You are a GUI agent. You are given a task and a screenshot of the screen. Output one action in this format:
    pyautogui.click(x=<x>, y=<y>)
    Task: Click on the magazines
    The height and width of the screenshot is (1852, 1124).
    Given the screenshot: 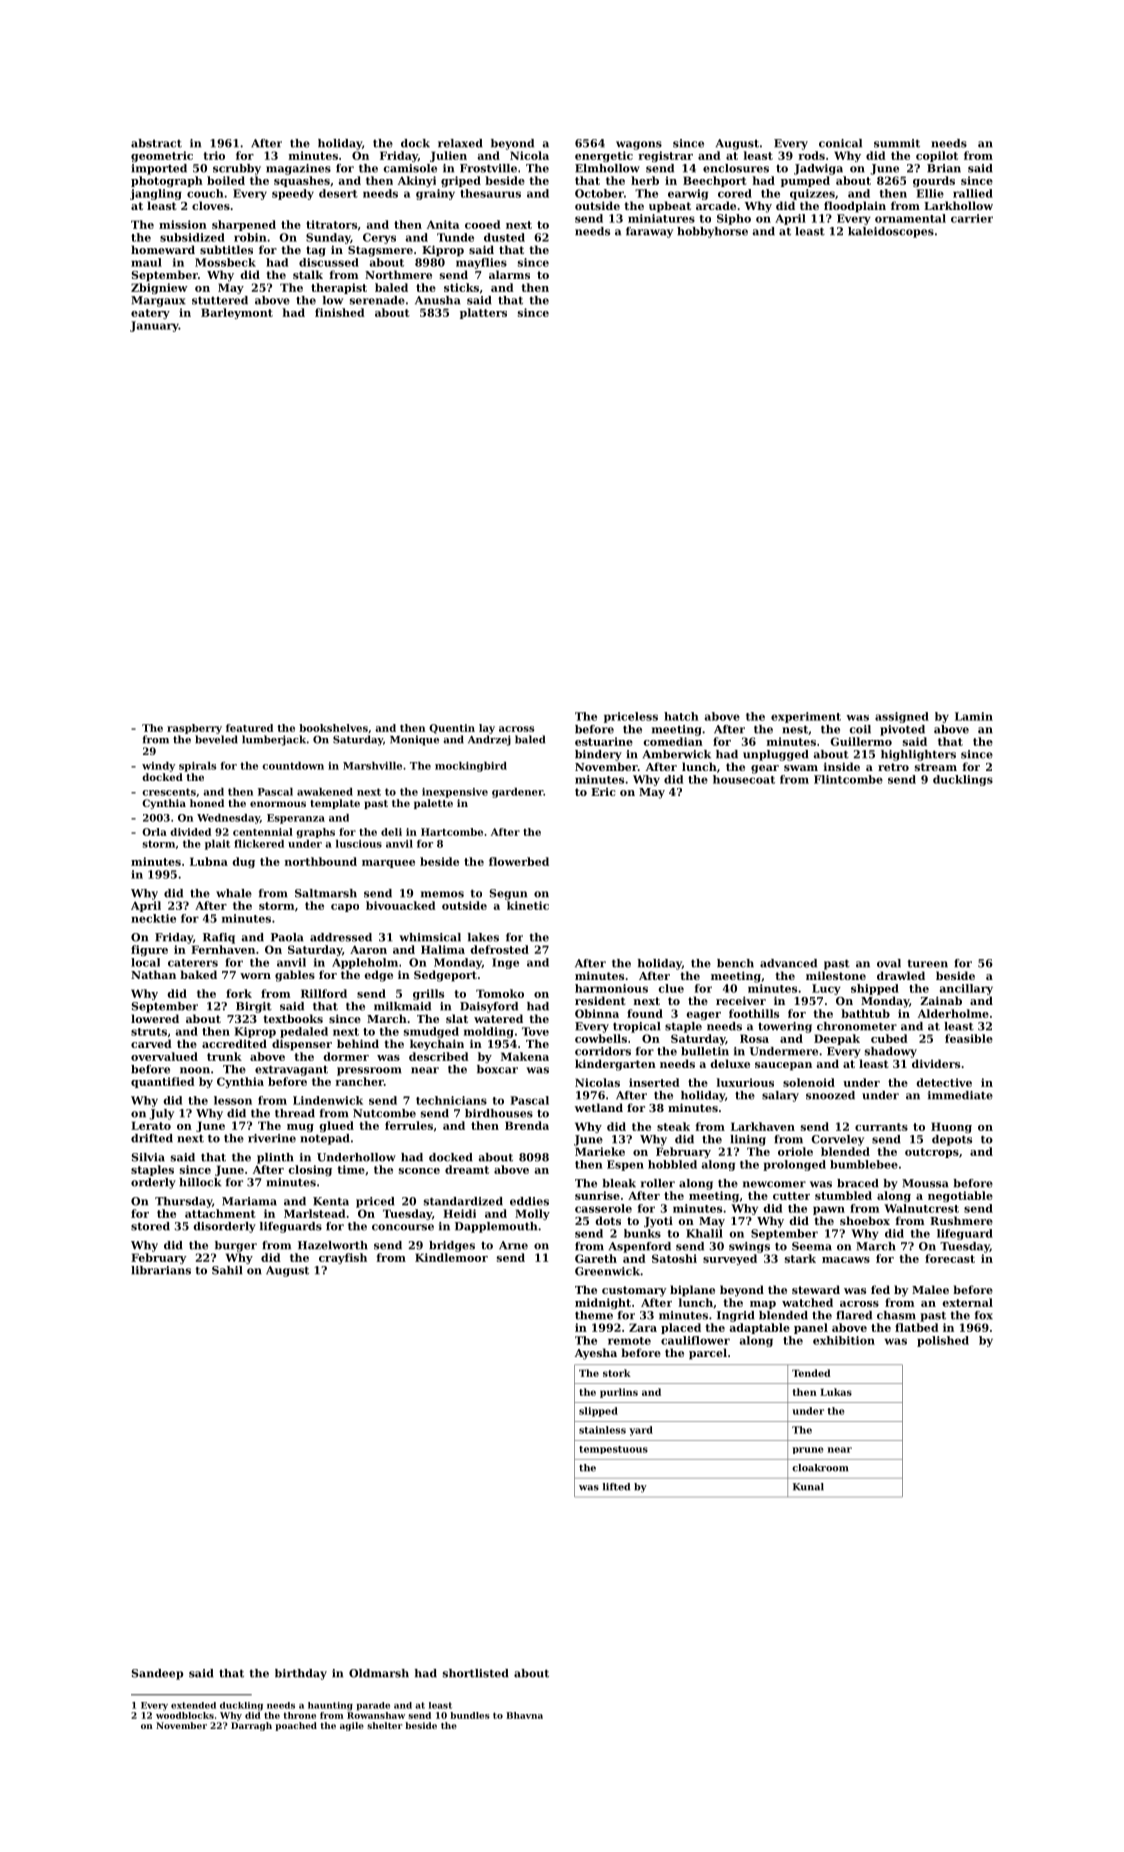 What is the action you would take?
    pyautogui.click(x=298, y=169)
